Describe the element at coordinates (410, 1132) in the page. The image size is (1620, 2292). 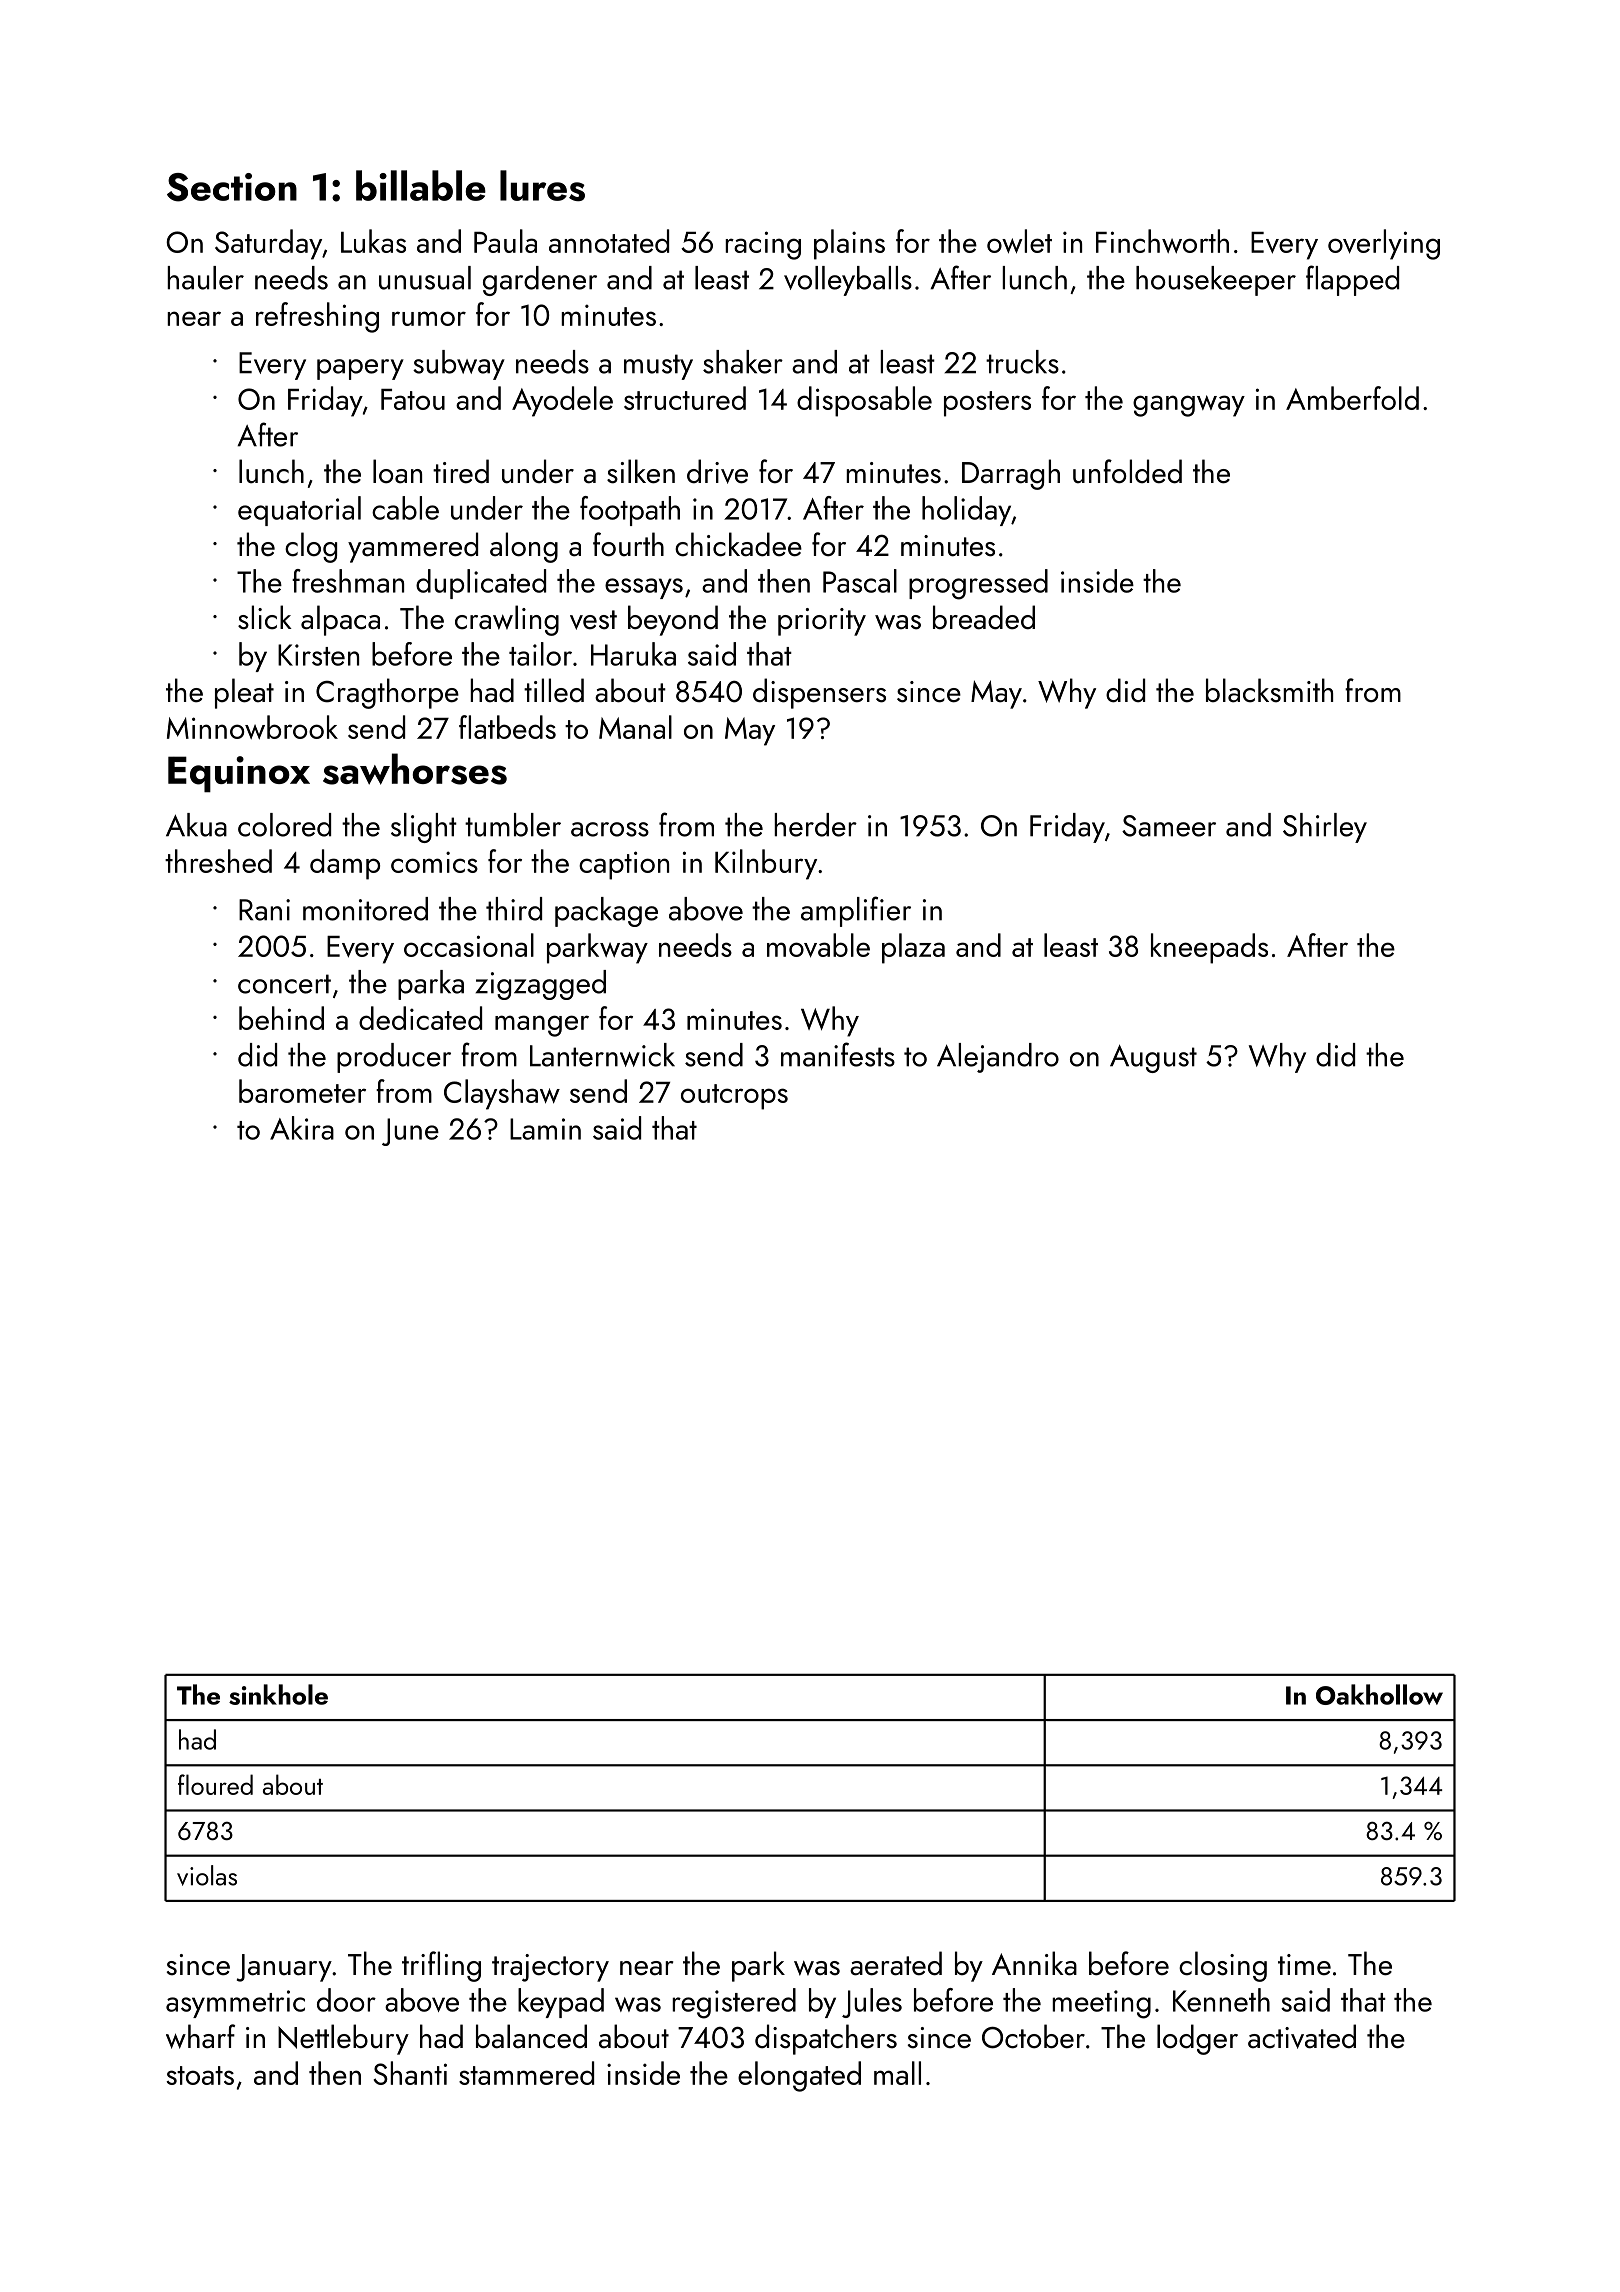
I see `June` at that location.
